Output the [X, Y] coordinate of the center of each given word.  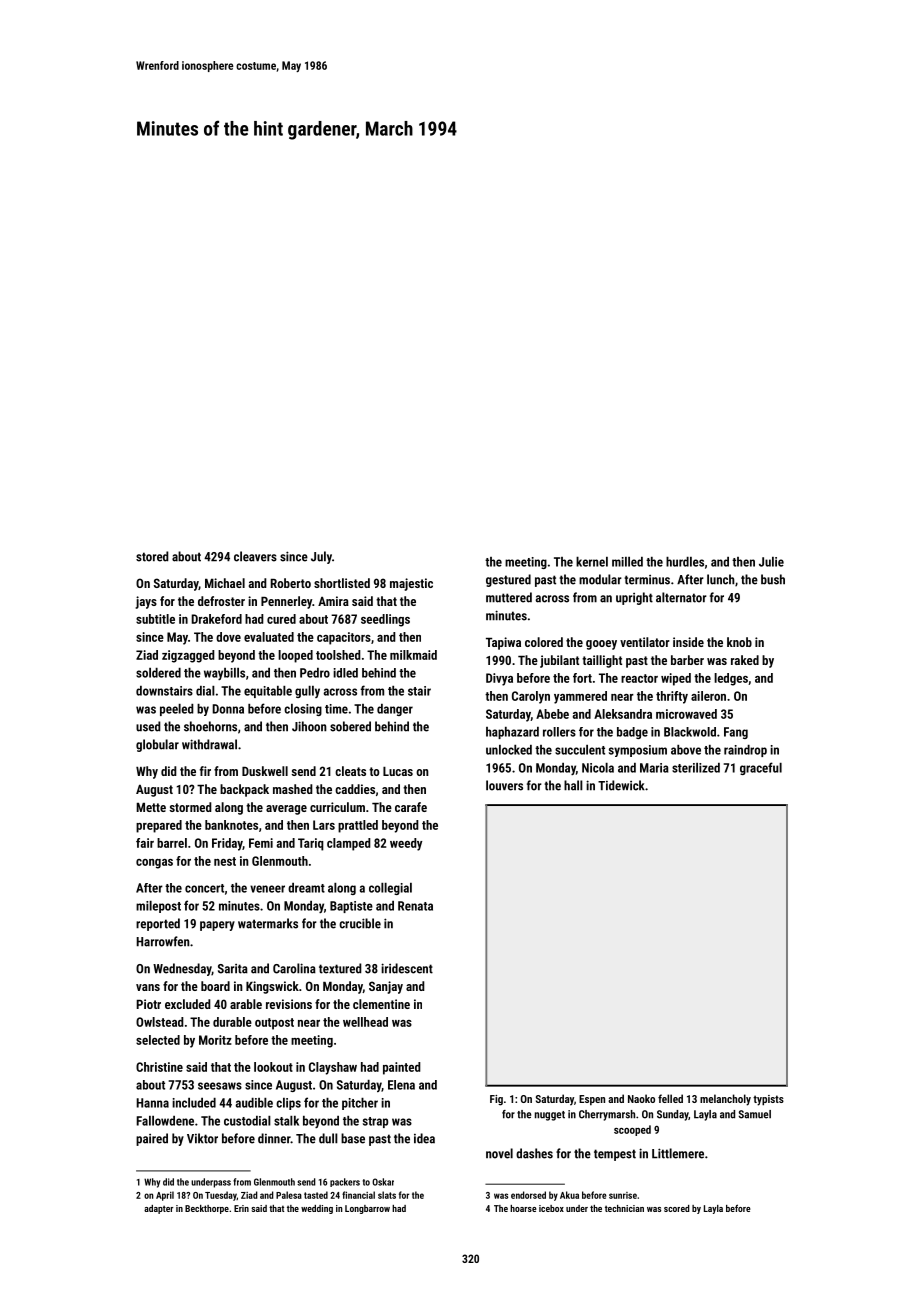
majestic [411, 584]
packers [345, 1182]
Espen [592, 1100]
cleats [350, 771]
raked [745, 660]
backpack [244, 790]
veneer [267, 889]
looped [295, 656]
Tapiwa [503, 643]
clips [288, 1104]
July [321, 557]
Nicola [598, 768]
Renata [415, 906]
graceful [761, 768]
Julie [771, 562]
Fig [496, 1100]
